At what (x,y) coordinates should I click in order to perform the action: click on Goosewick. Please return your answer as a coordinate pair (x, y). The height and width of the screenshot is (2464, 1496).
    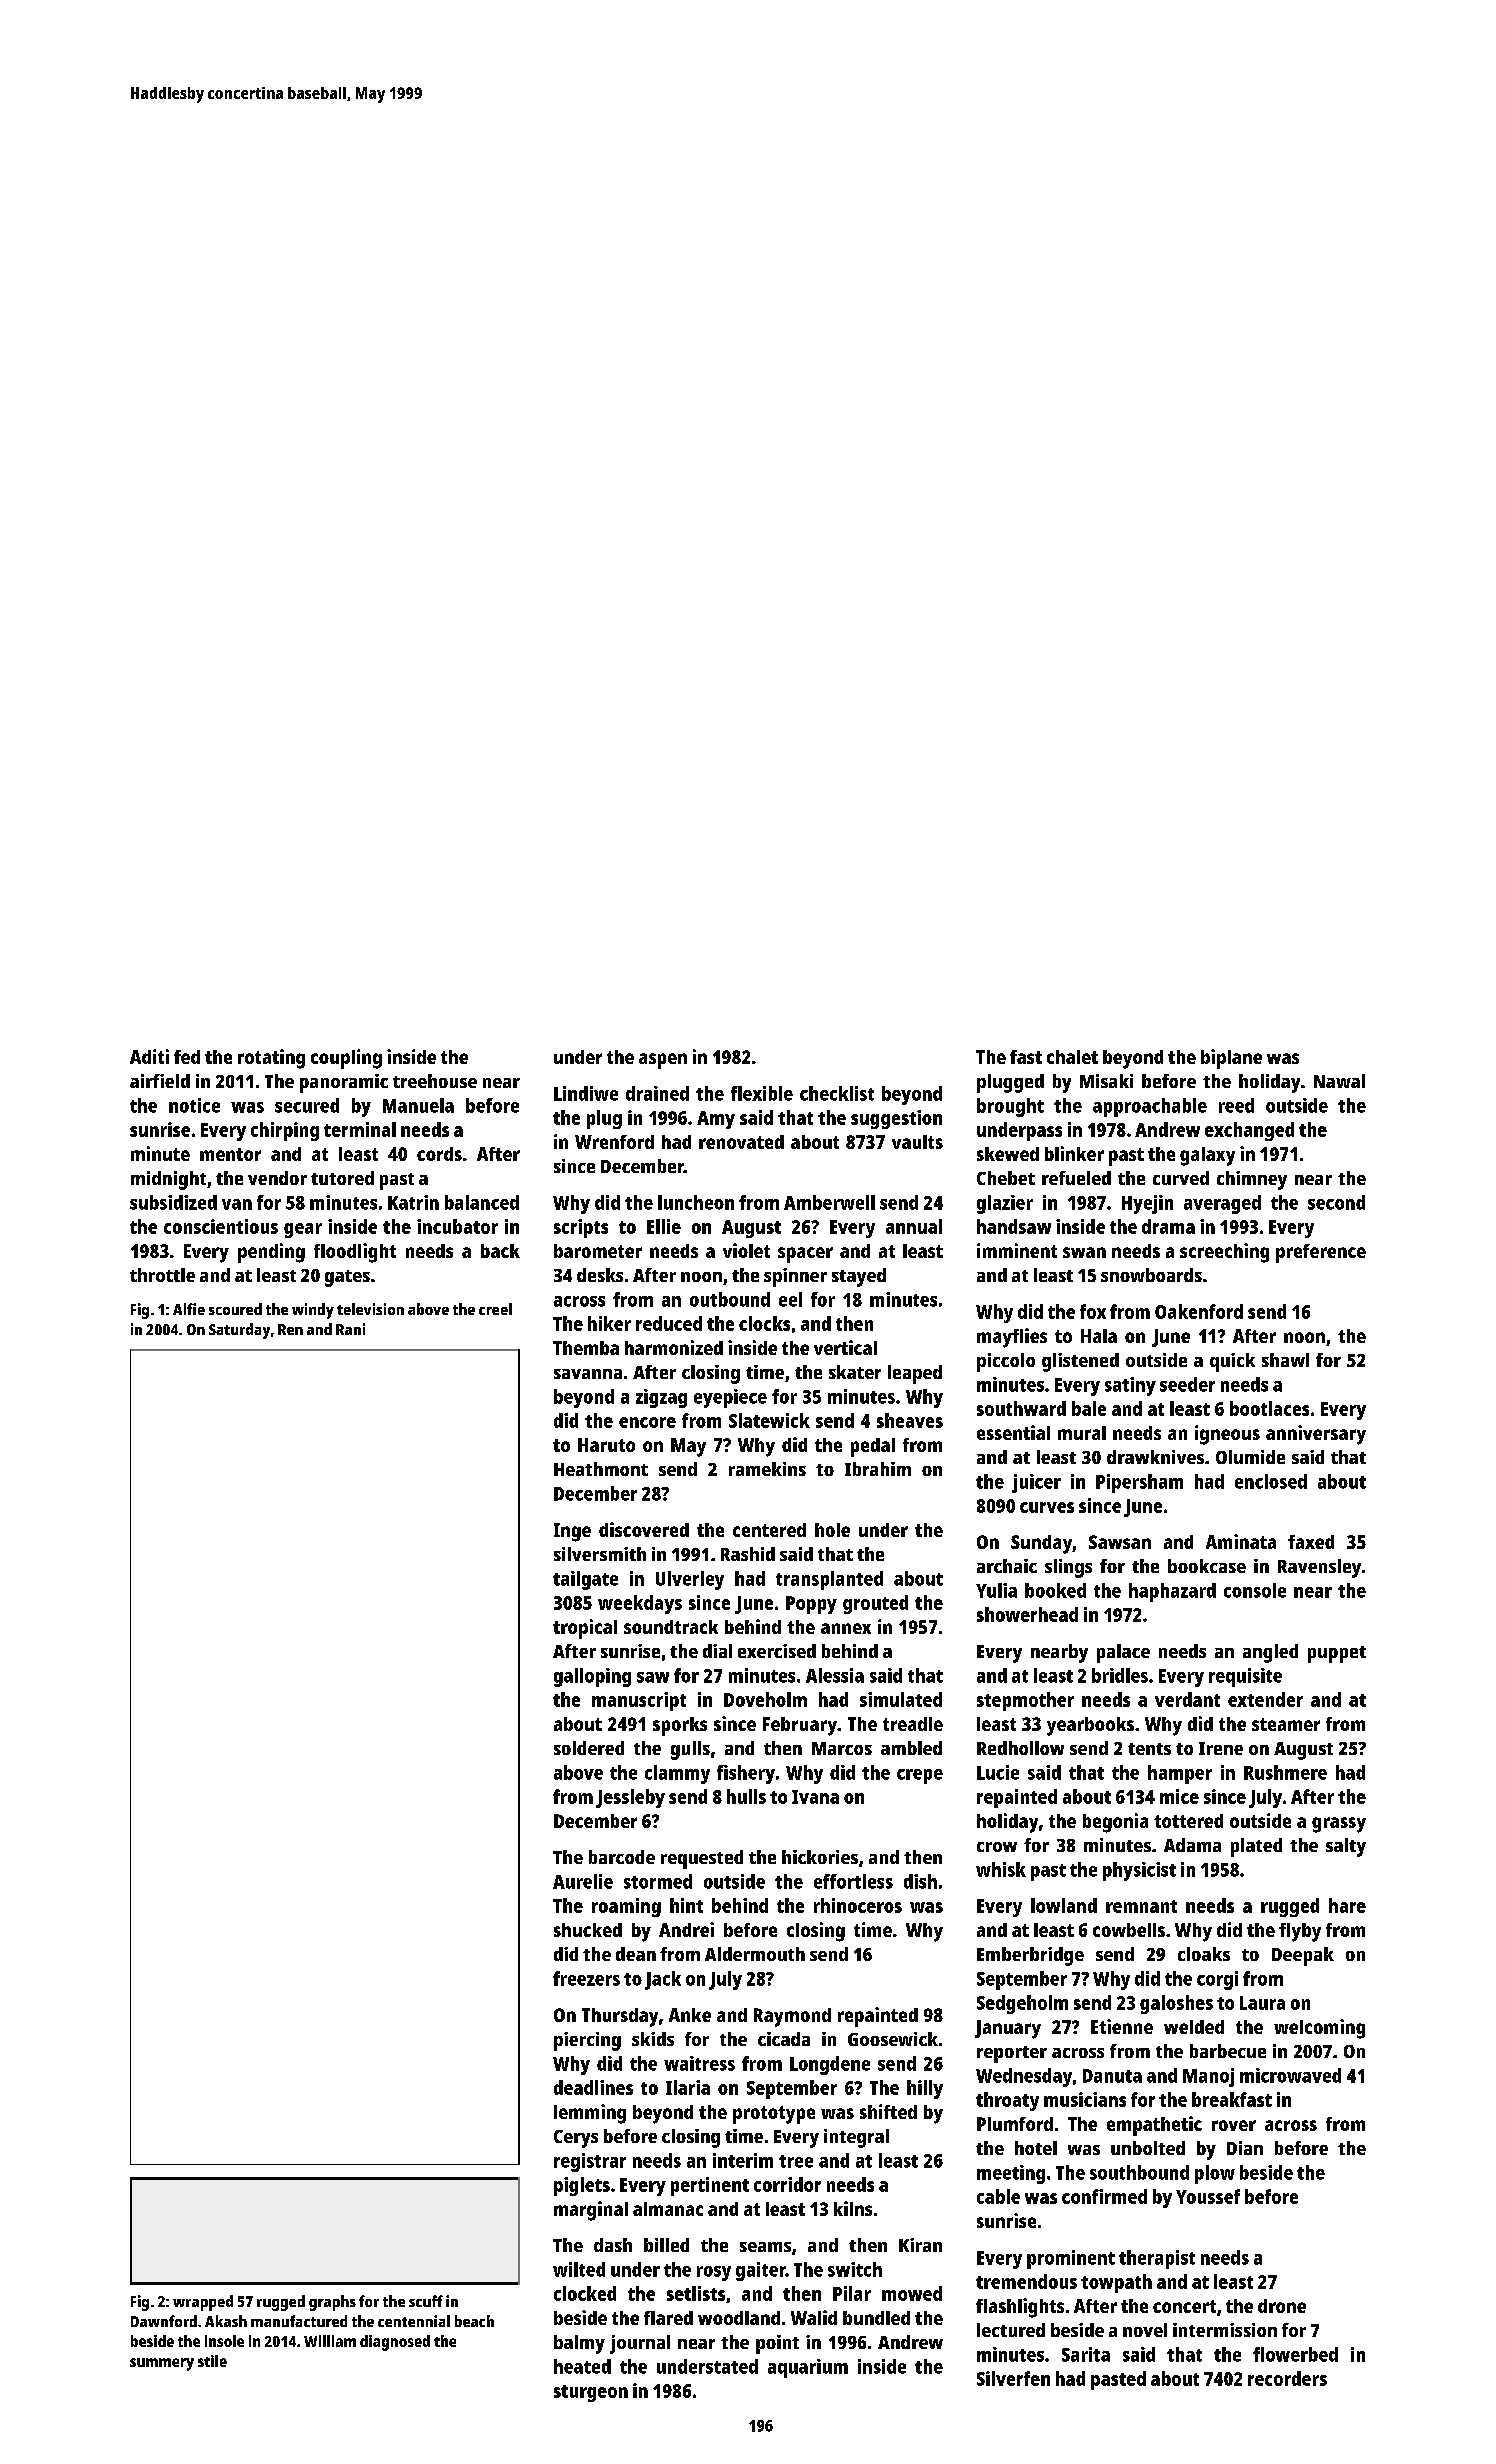
    Looking at the image, I should click on (893, 2039).
